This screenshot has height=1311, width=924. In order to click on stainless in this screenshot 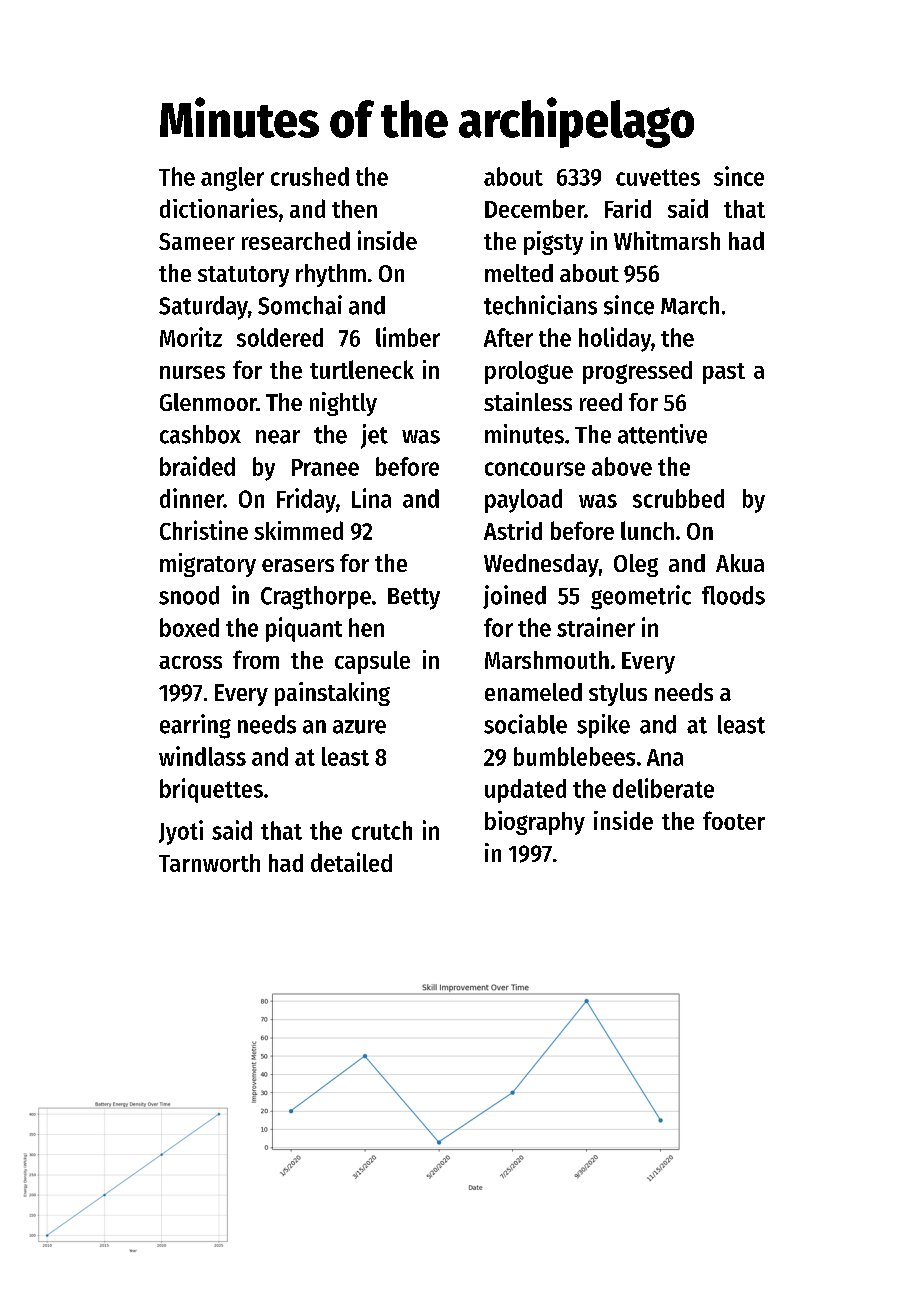, I will do `click(528, 401)`.
